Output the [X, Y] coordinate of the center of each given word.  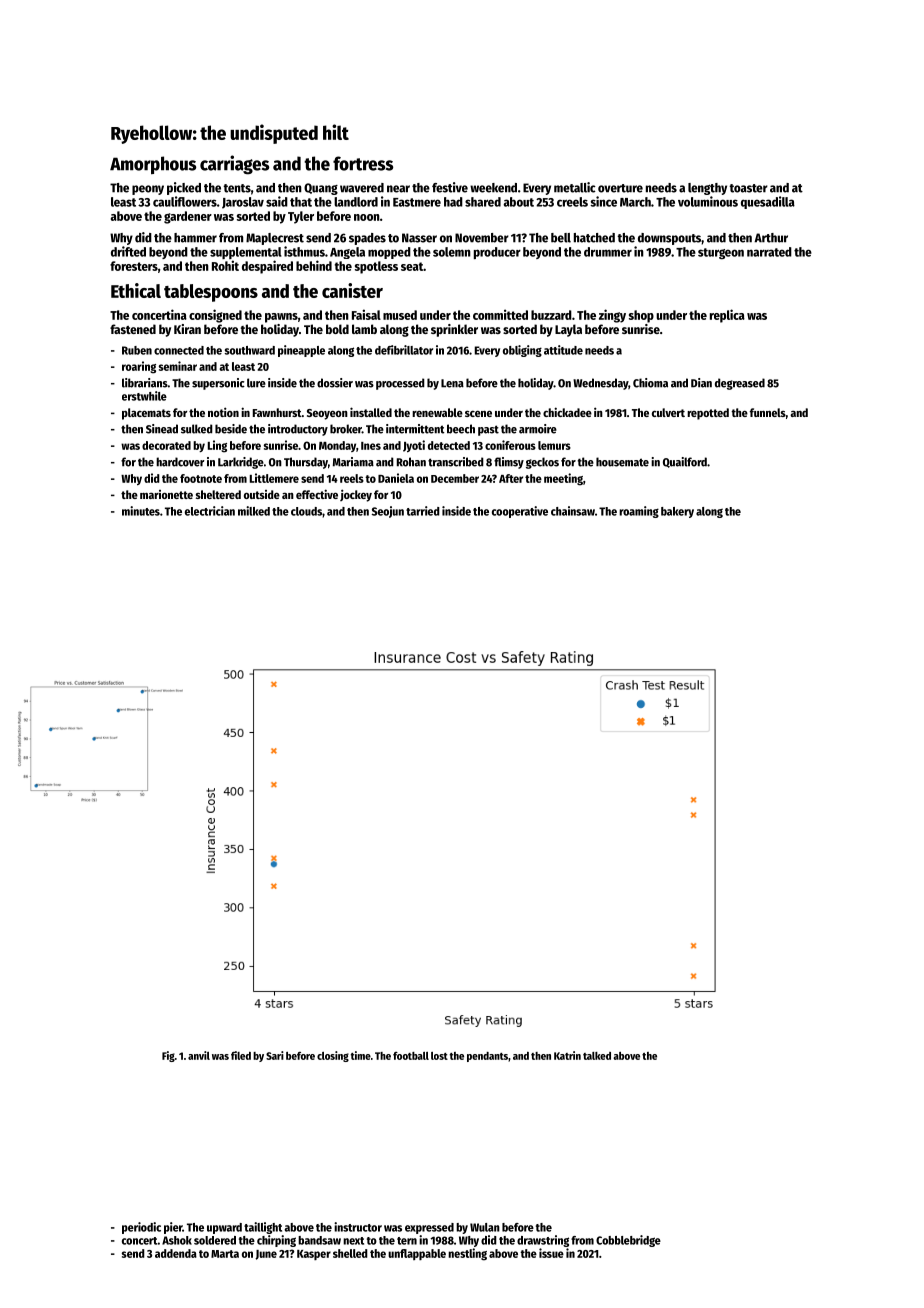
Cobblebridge [628, 1241]
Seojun [388, 512]
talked [597, 1056]
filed [241, 1055]
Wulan [485, 1227]
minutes [141, 511]
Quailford [685, 462]
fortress [363, 163]
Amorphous [153, 165]
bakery [677, 512]
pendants [487, 1057]
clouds [306, 511]
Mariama [353, 462]
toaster [748, 188]
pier [173, 1228]
